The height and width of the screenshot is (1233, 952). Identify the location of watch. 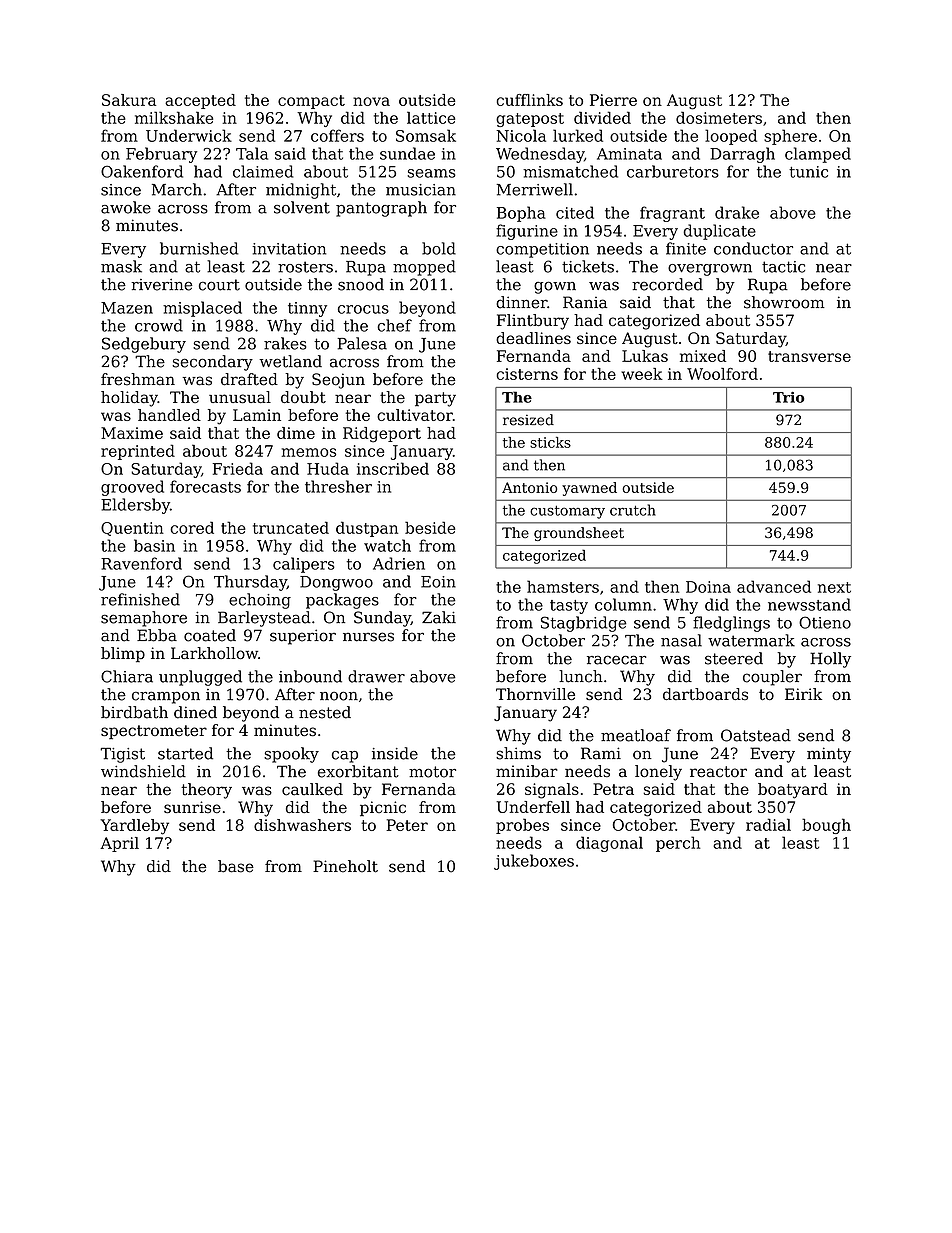
(387, 545).
